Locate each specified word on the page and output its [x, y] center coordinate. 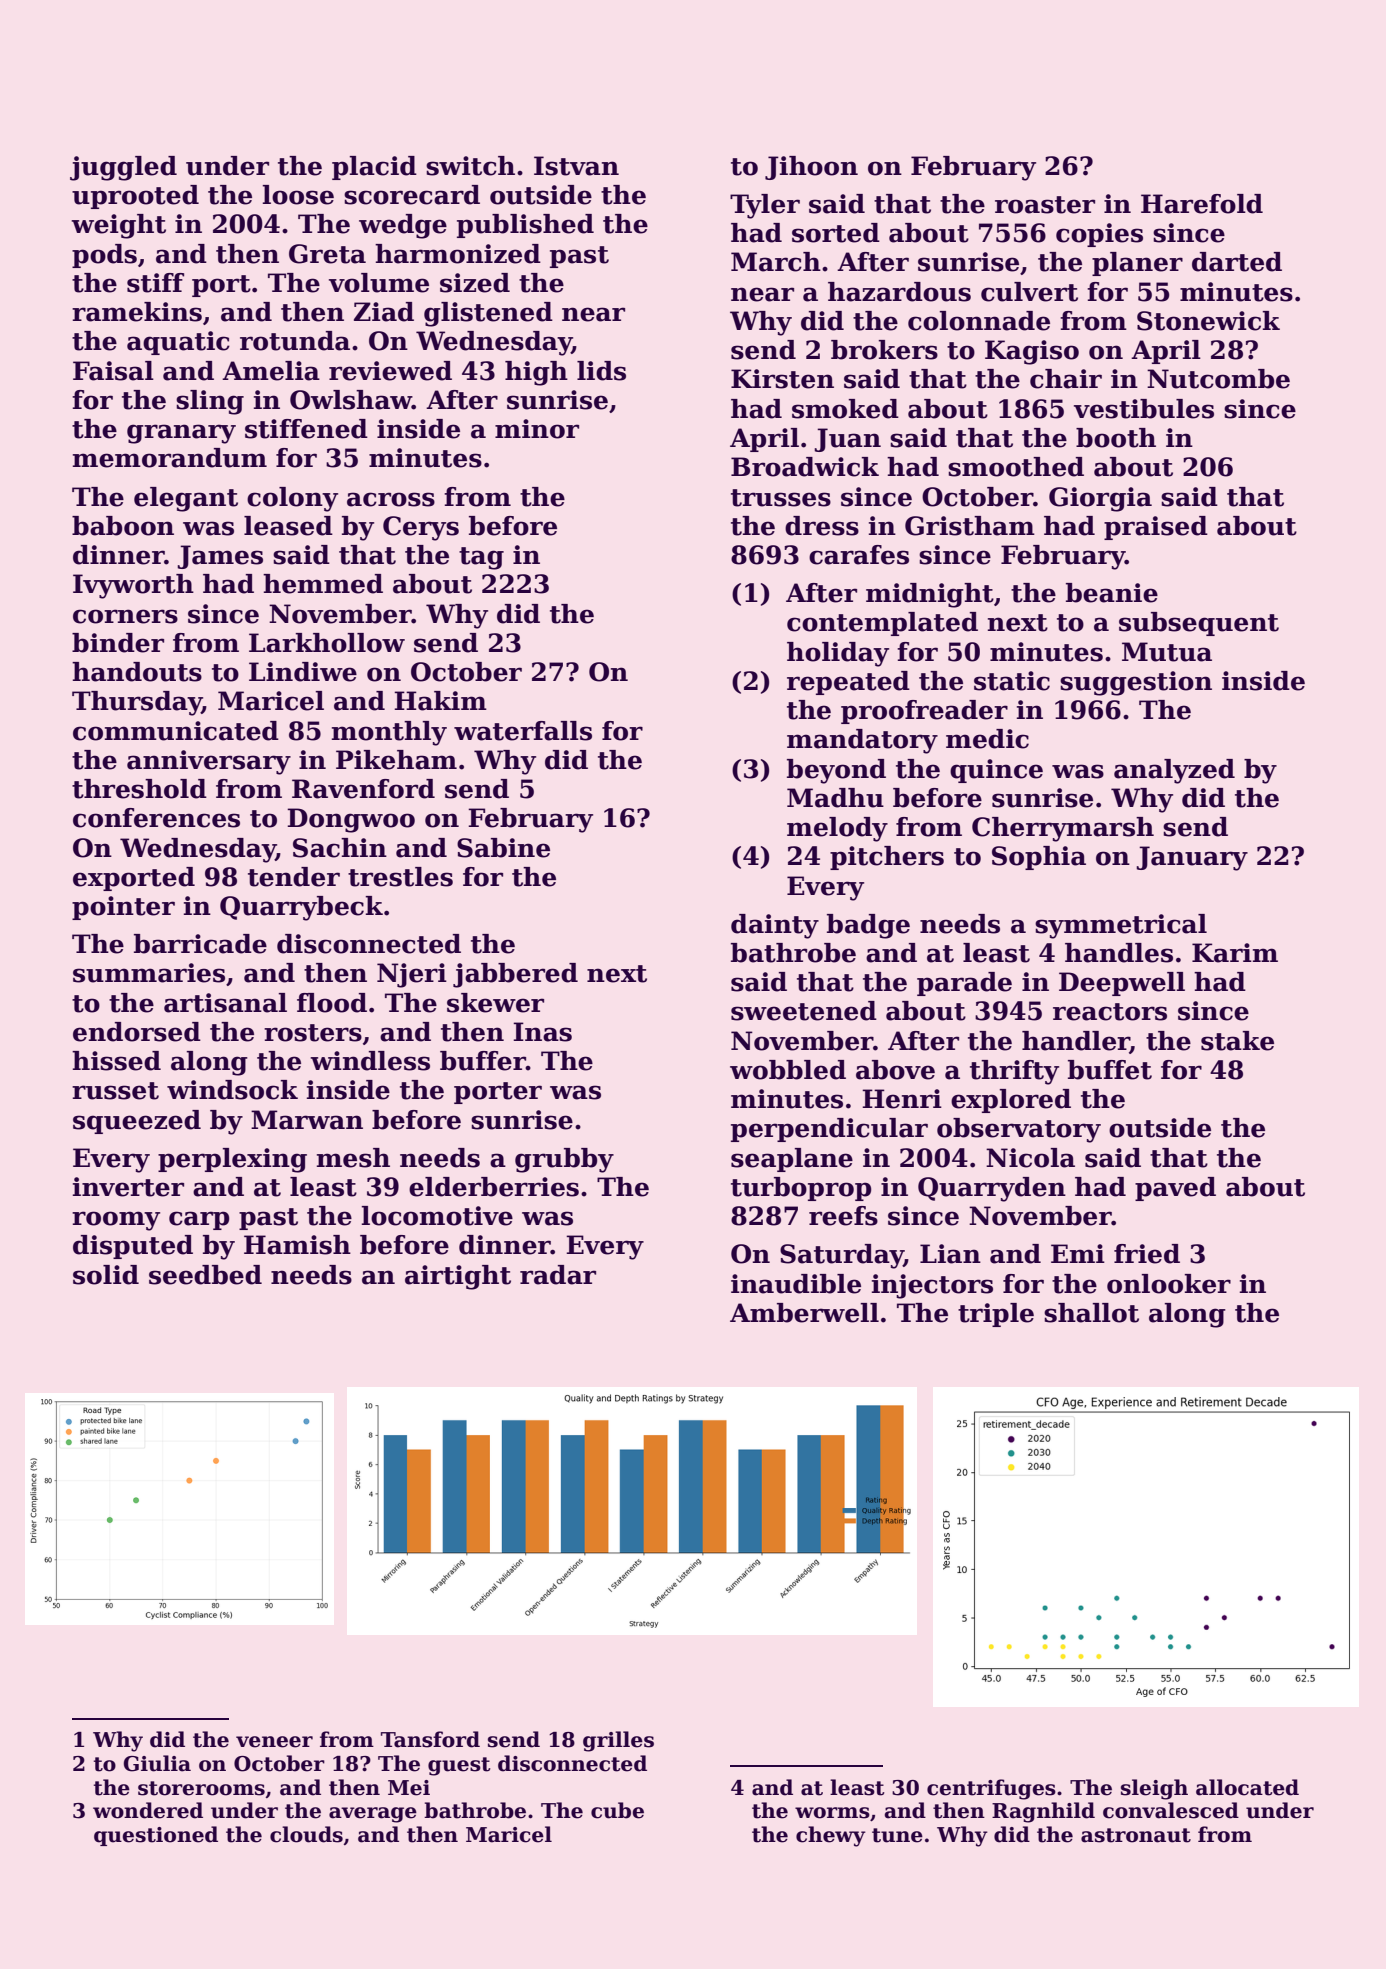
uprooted [135, 197]
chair [1066, 379]
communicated [176, 731]
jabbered [515, 975]
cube [617, 1810]
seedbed [205, 1275]
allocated [1247, 1787]
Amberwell [804, 1313]
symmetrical [1121, 926]
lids [601, 371]
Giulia [157, 1763]
